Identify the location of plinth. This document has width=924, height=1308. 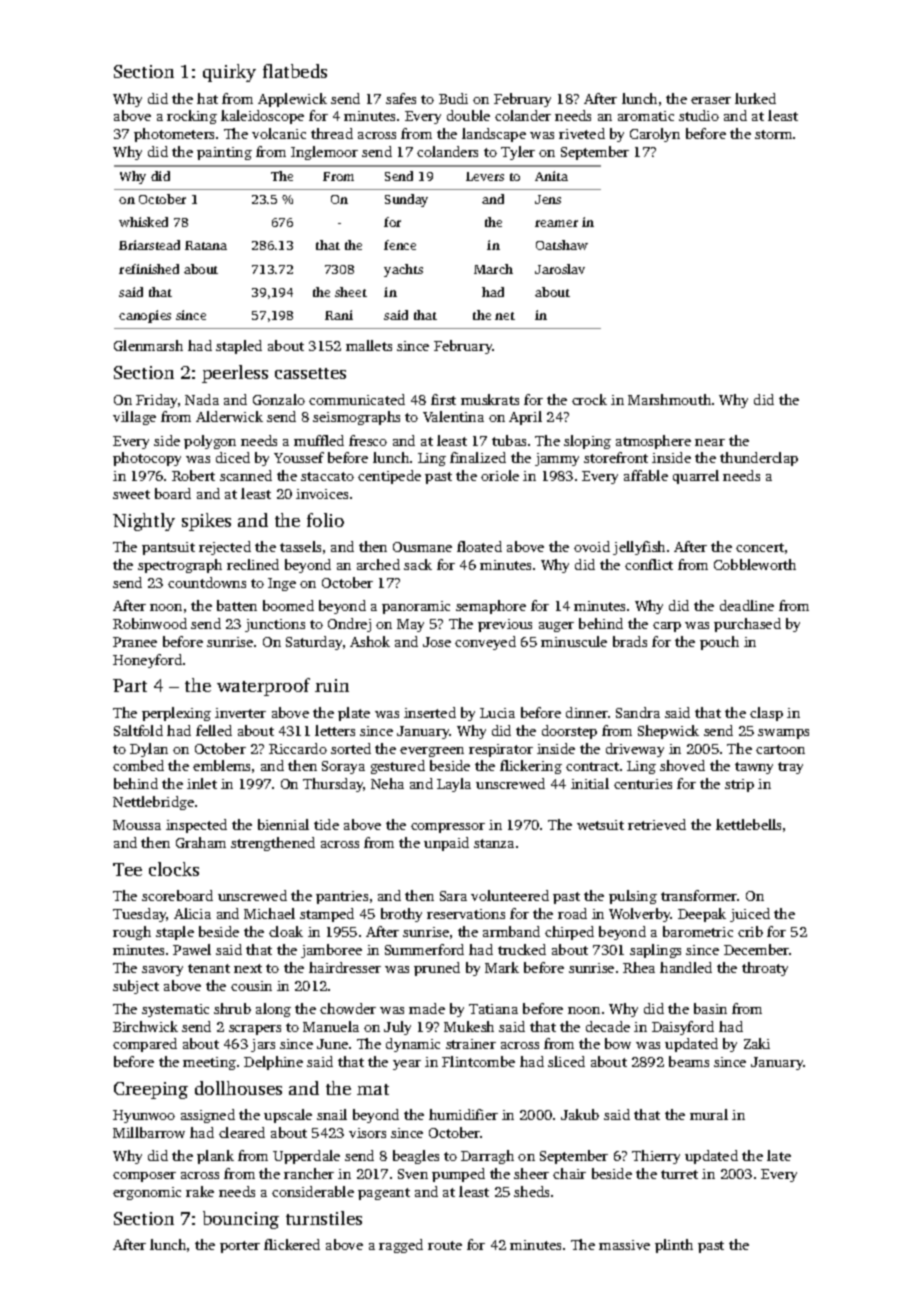
(674, 1246).
